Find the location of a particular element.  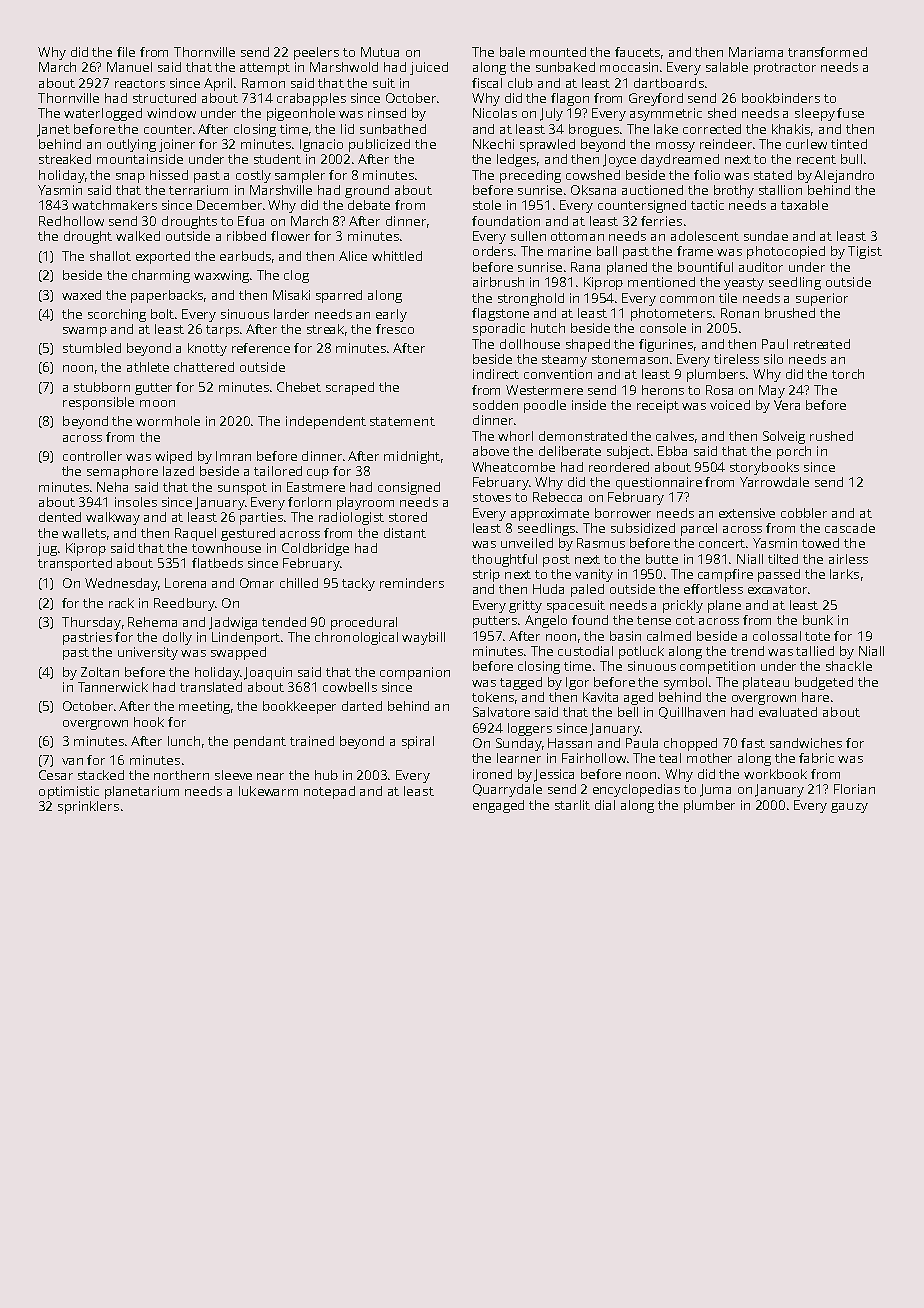

file is located at coordinates (126, 52).
